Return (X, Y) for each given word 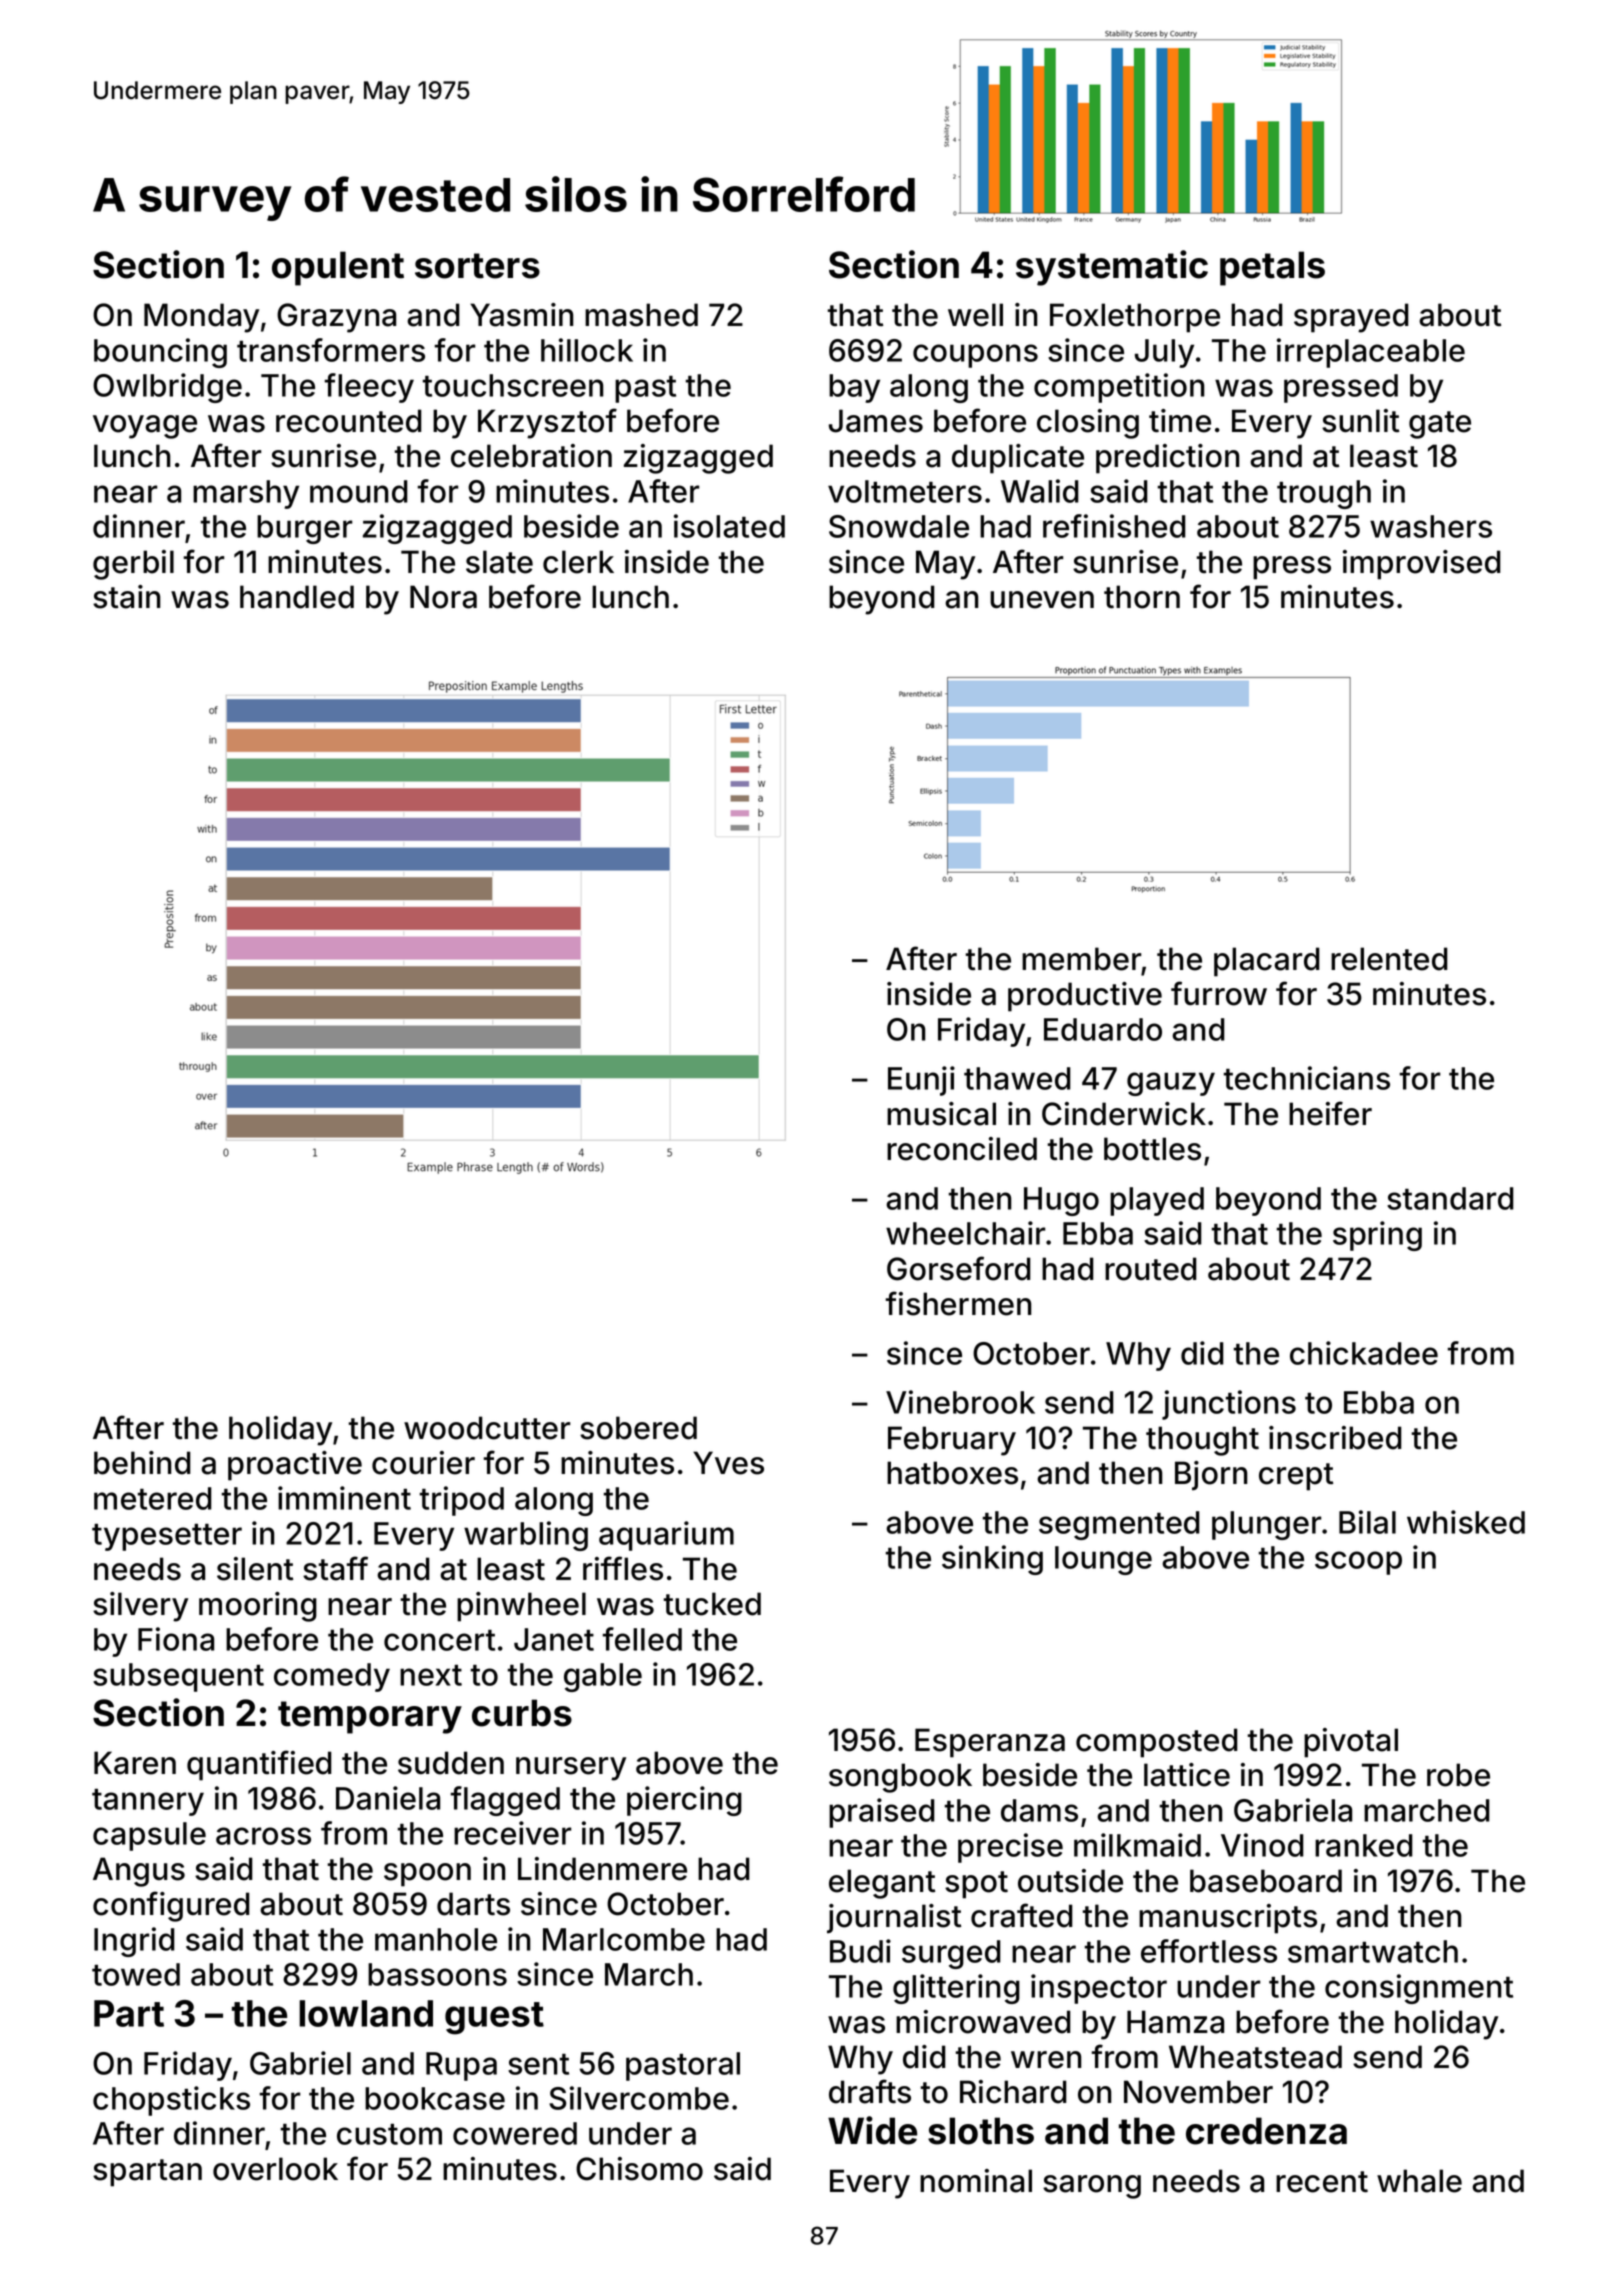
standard (1450, 1198)
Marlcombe (624, 1939)
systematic (1112, 268)
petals (1272, 268)
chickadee (1364, 1353)
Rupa (461, 2066)
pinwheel (521, 1607)
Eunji (921, 1081)
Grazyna (336, 318)
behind (142, 1463)
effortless (1209, 1951)
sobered (638, 1428)
